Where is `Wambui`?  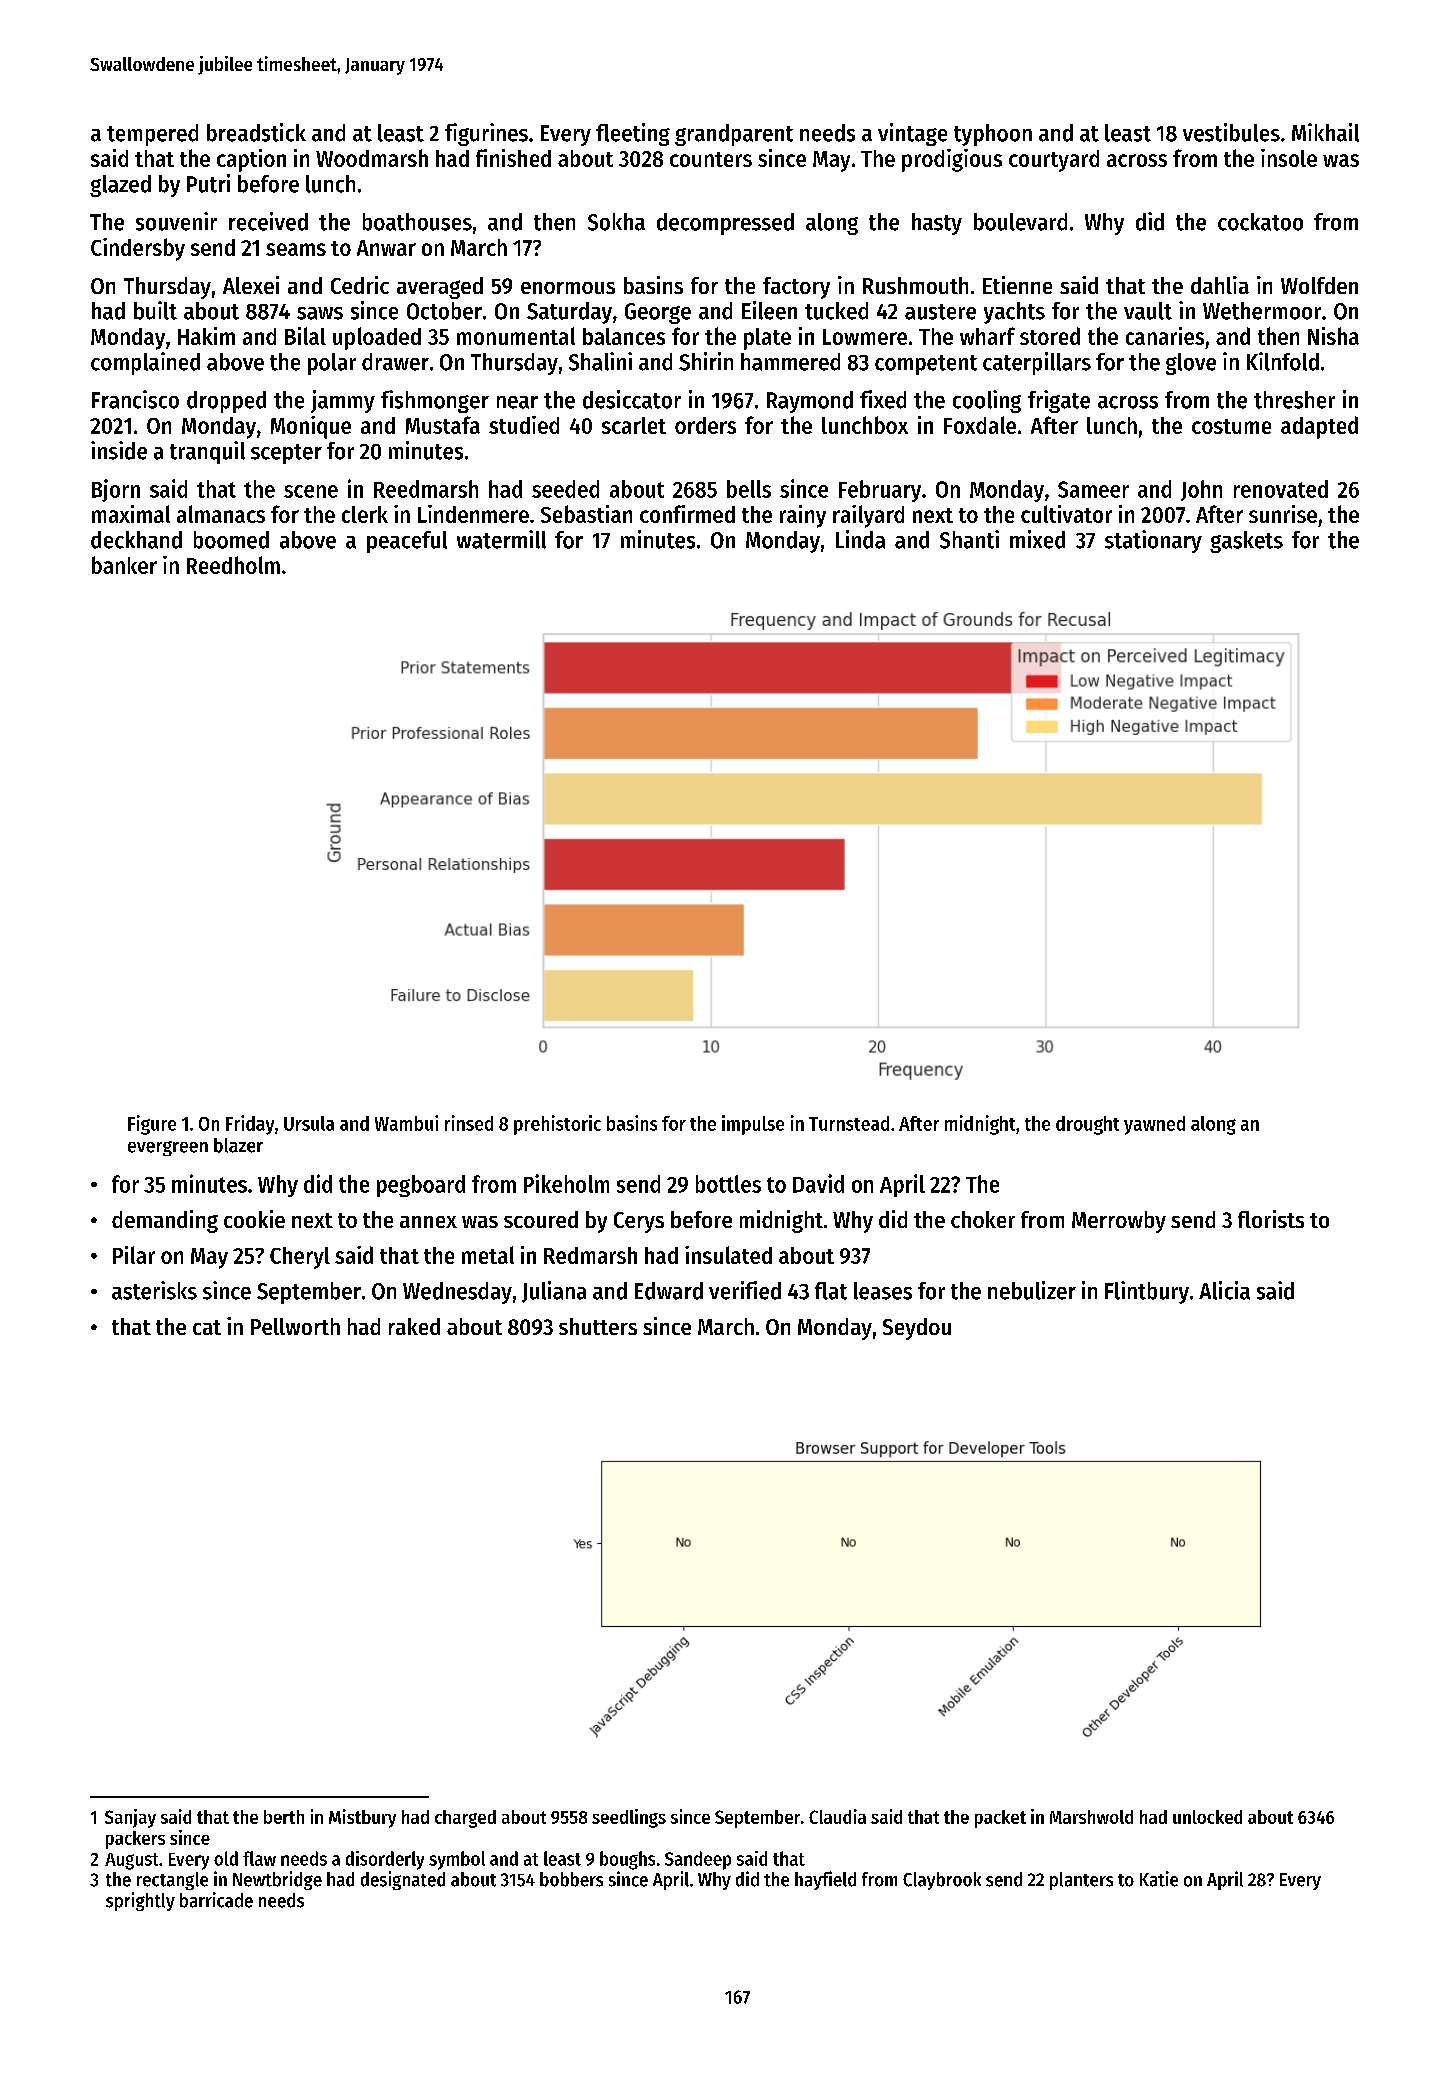
Wambui is located at coordinates (406, 1123).
